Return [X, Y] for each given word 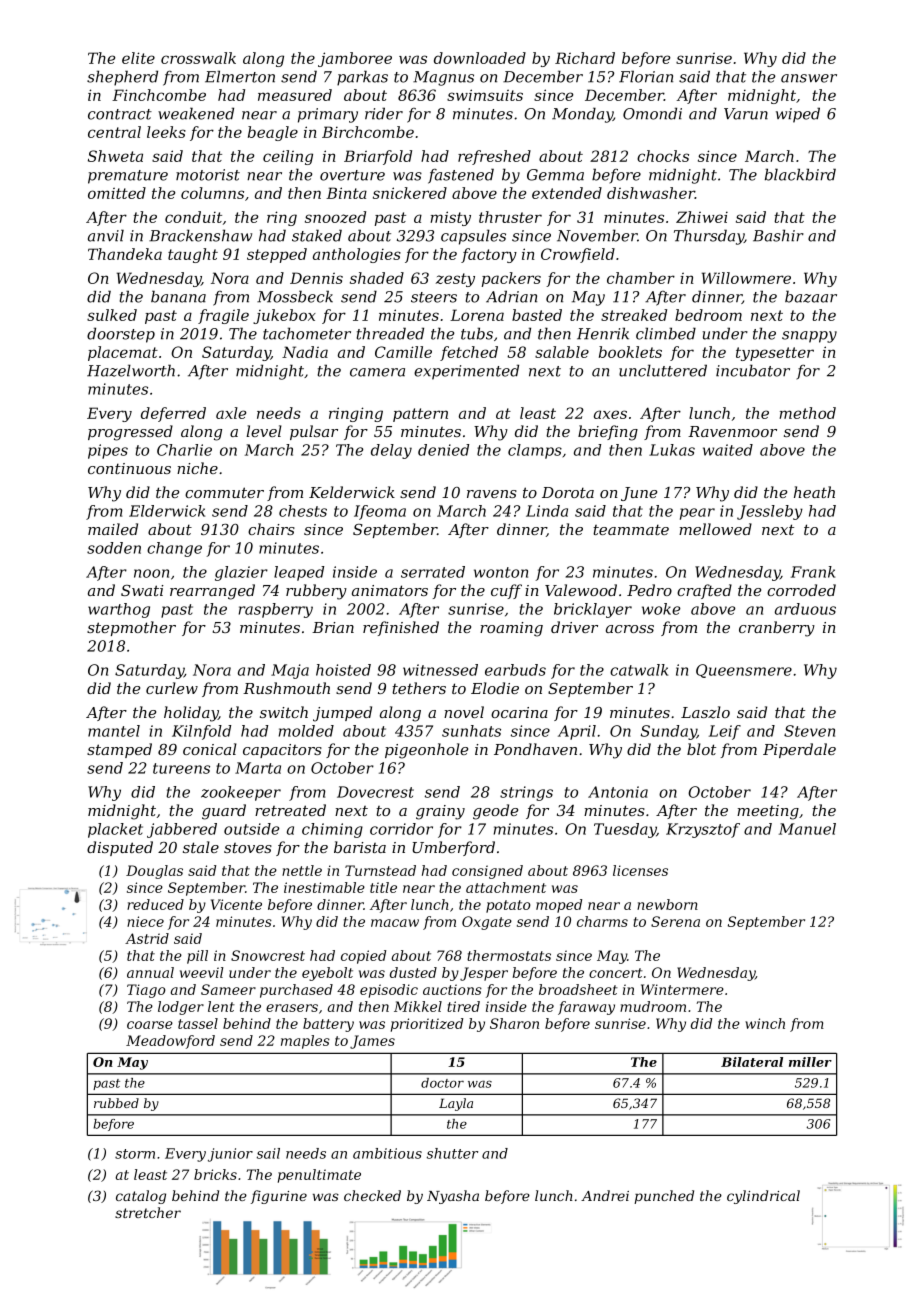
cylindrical [763, 1197]
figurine [279, 1197]
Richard [585, 58]
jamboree [355, 59]
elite [138, 58]
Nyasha [453, 1197]
